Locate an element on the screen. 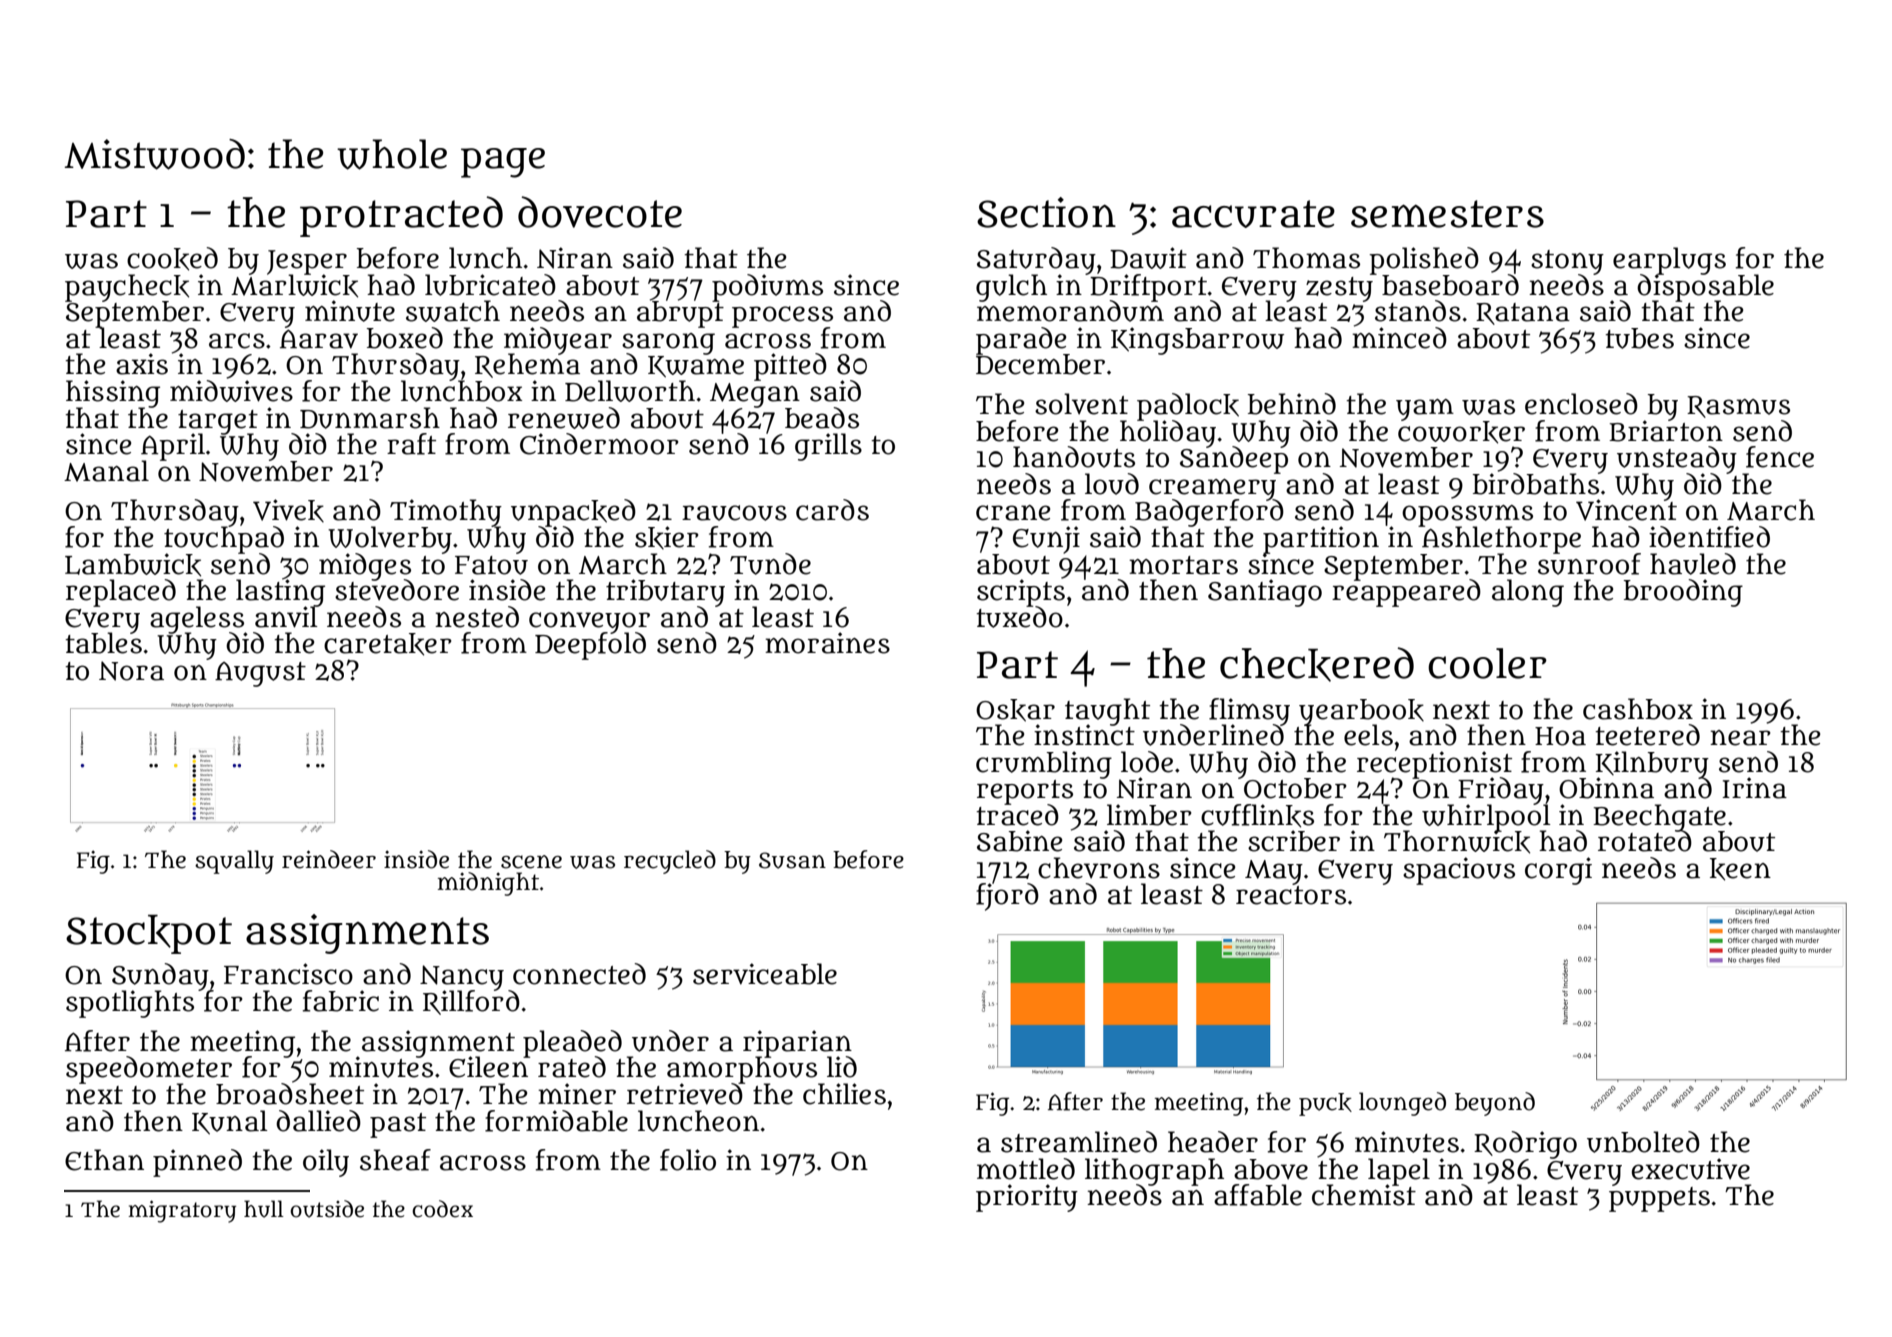 The image size is (1892, 1337). keen is located at coordinates (1740, 869).
